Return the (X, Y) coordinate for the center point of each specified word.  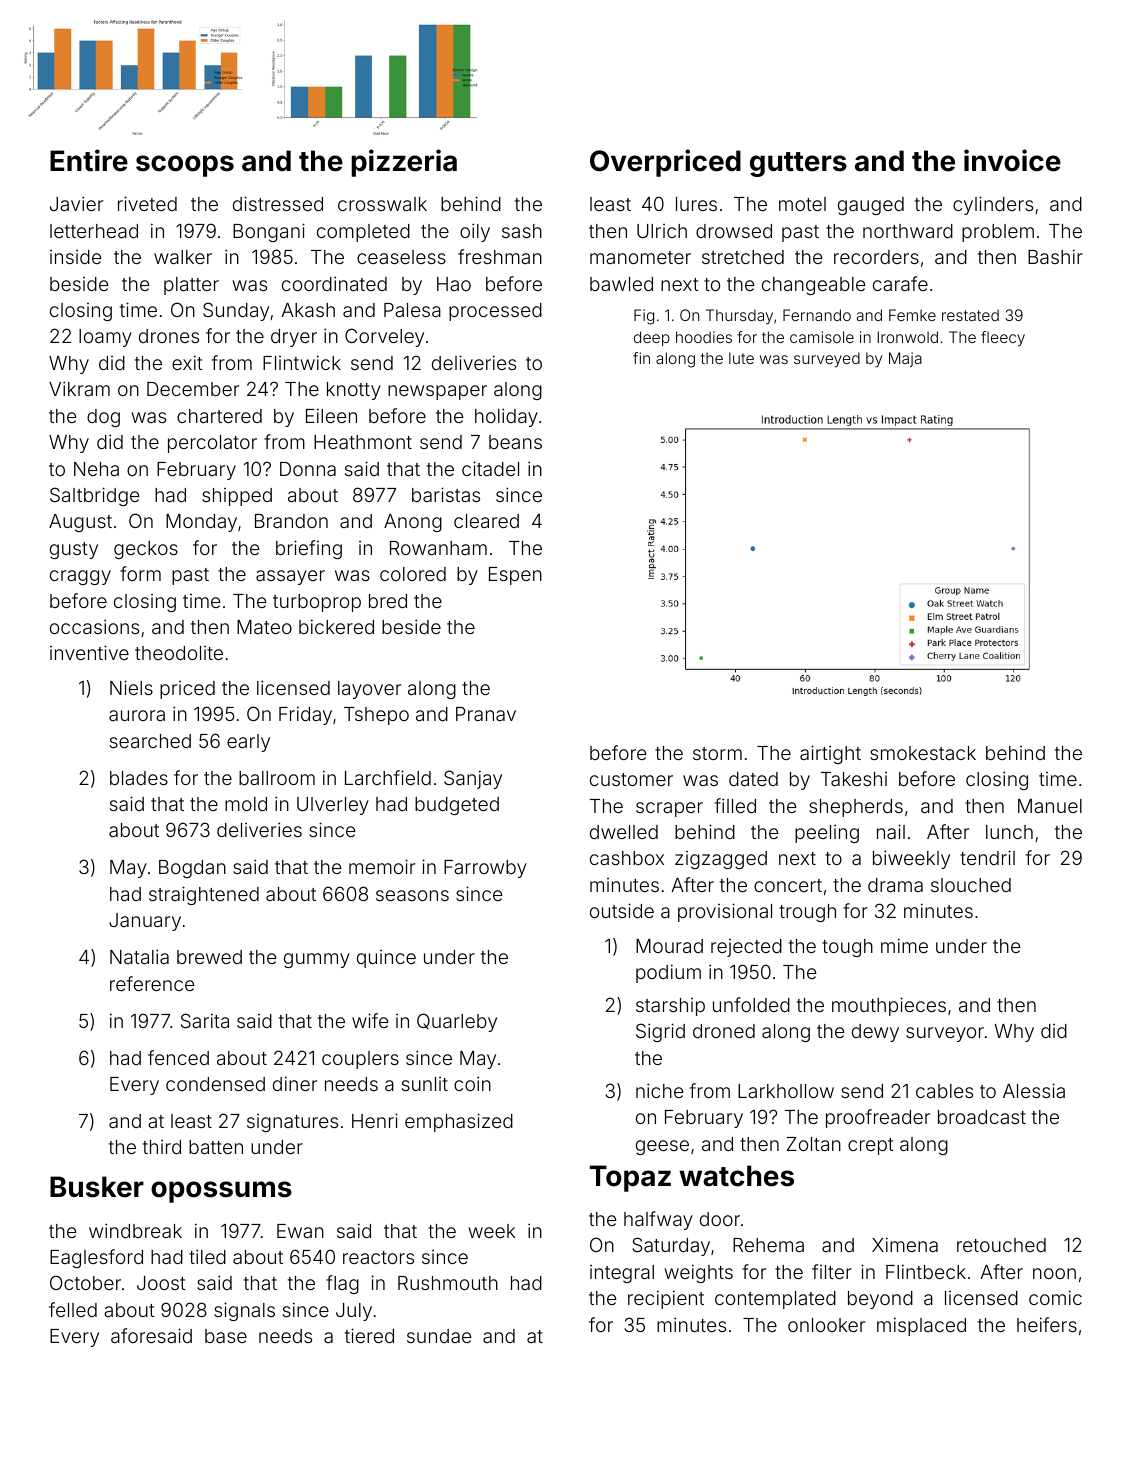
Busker (97, 1187)
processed (495, 312)
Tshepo (376, 716)
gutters (798, 164)
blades (139, 778)
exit (187, 362)
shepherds (856, 808)
